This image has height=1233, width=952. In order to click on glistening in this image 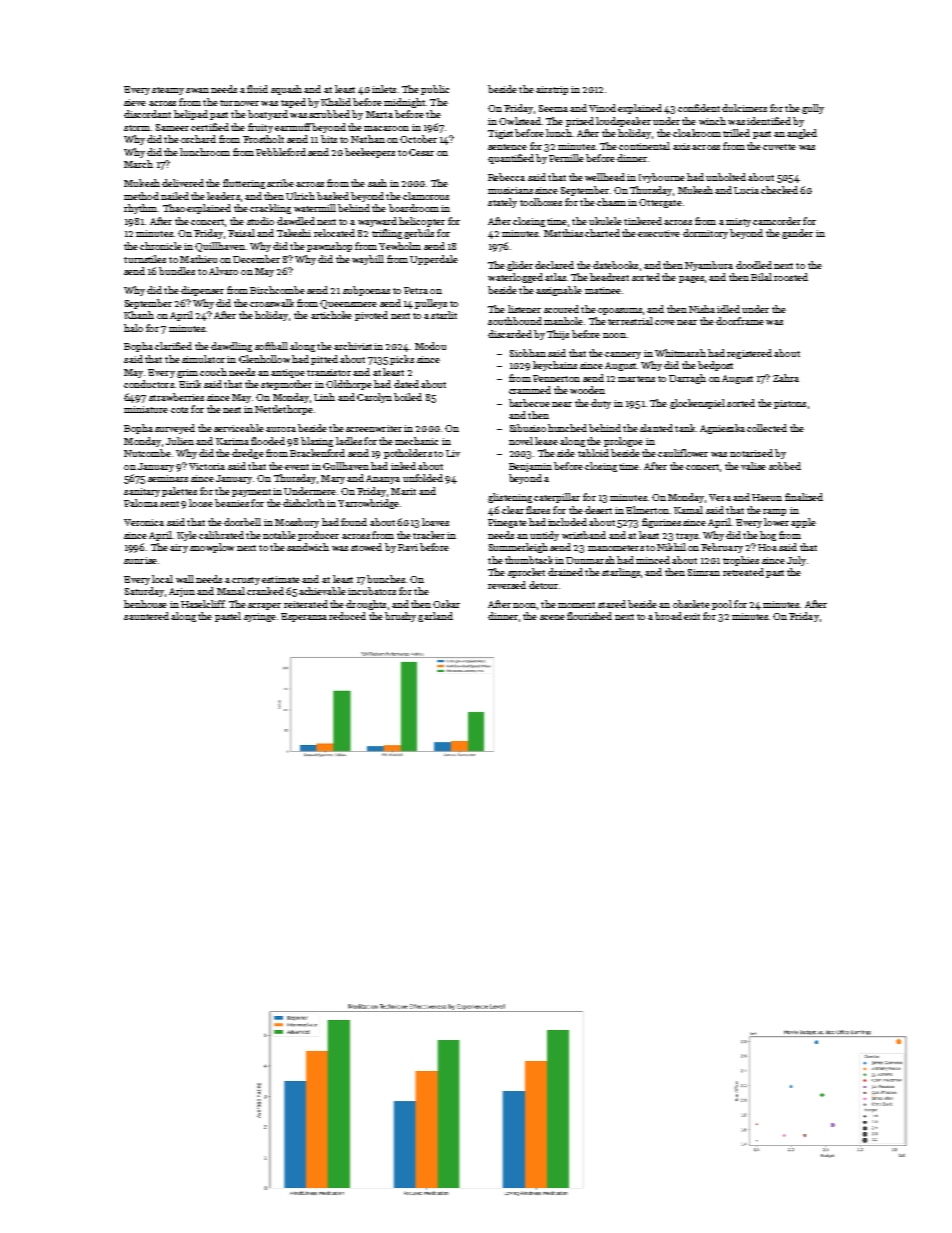, I will do `click(510, 498)`.
